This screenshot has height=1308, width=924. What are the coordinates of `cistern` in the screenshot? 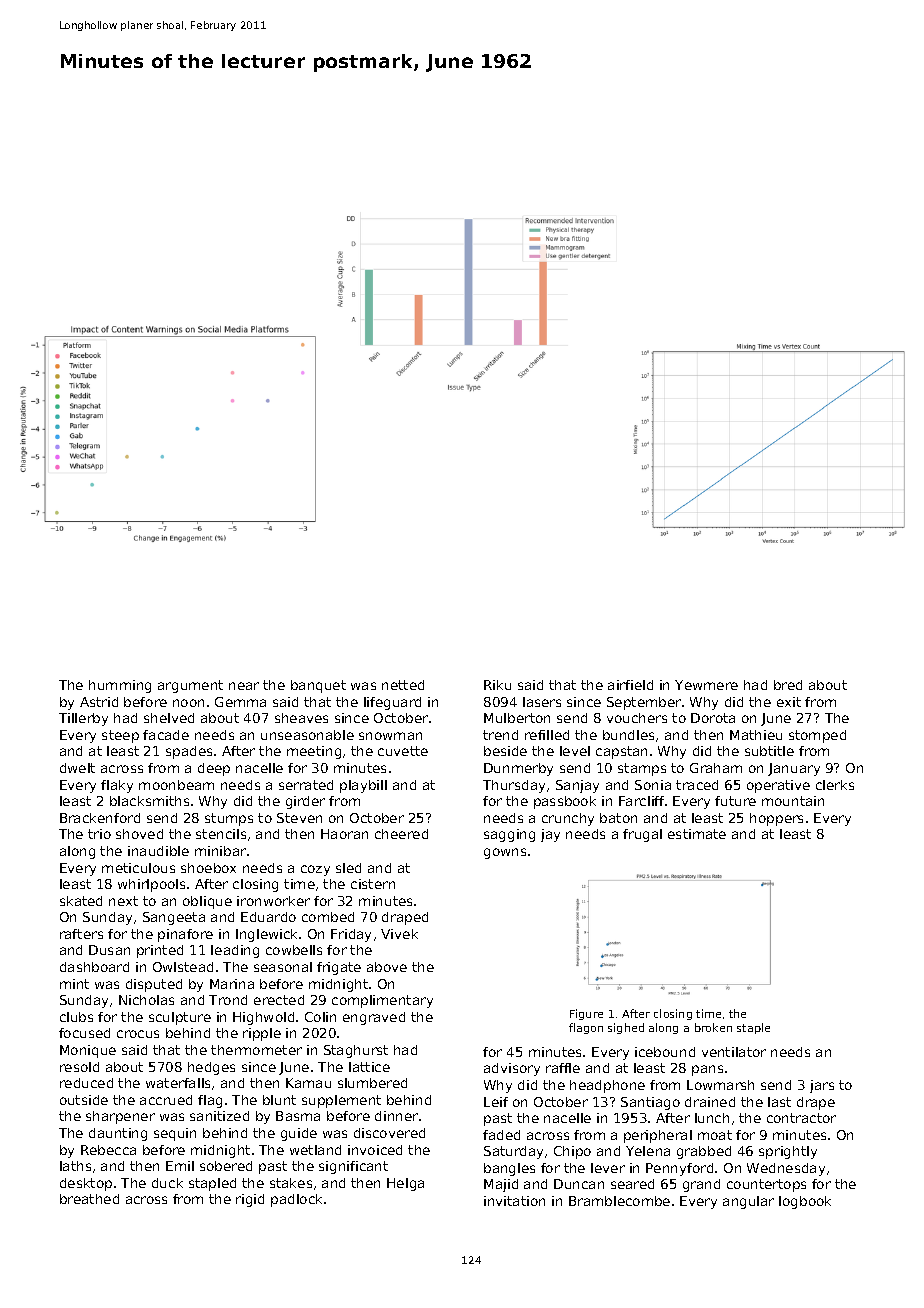 It's located at (373, 884).
